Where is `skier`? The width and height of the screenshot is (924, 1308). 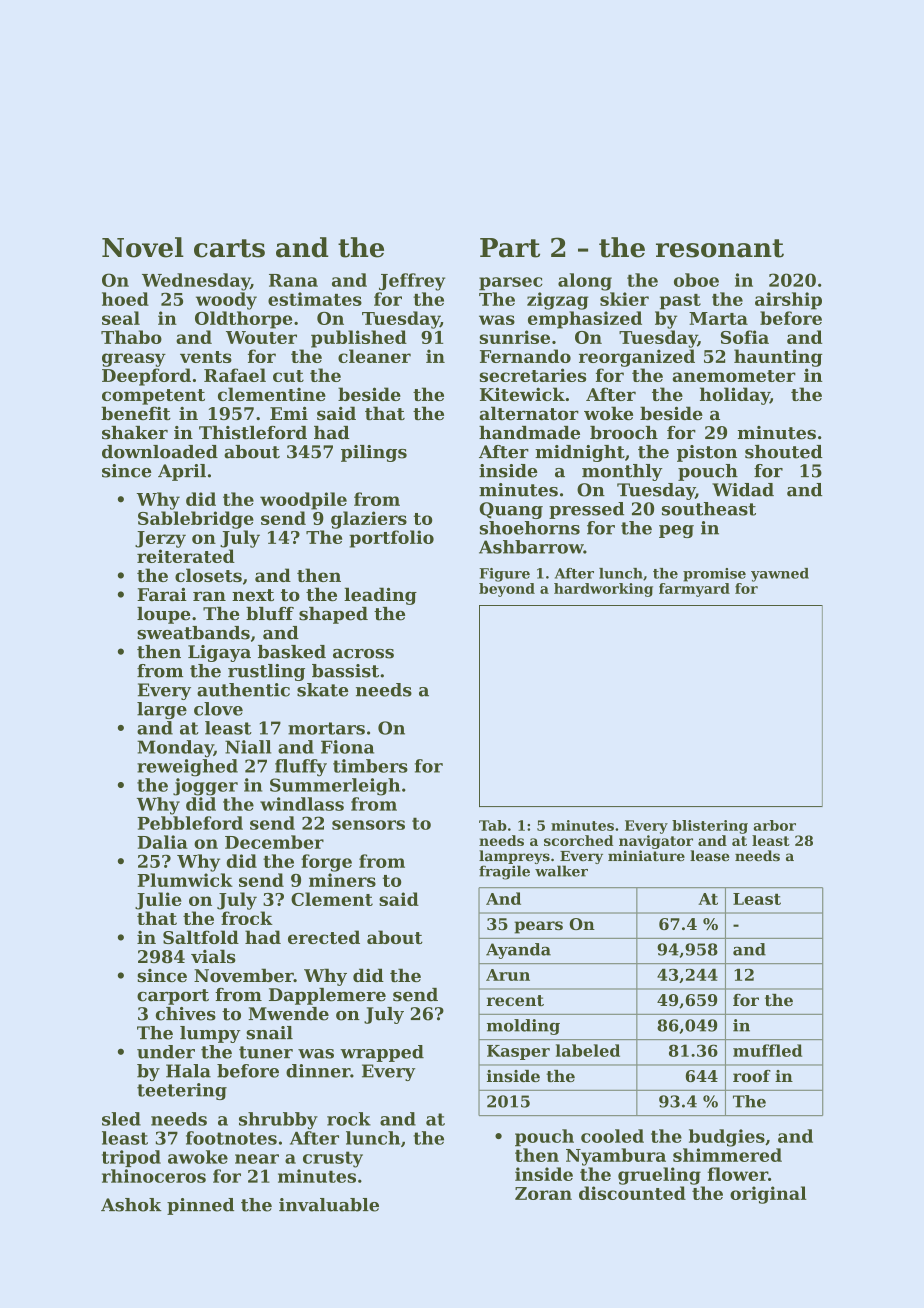
skier is located at coordinates (624, 299).
